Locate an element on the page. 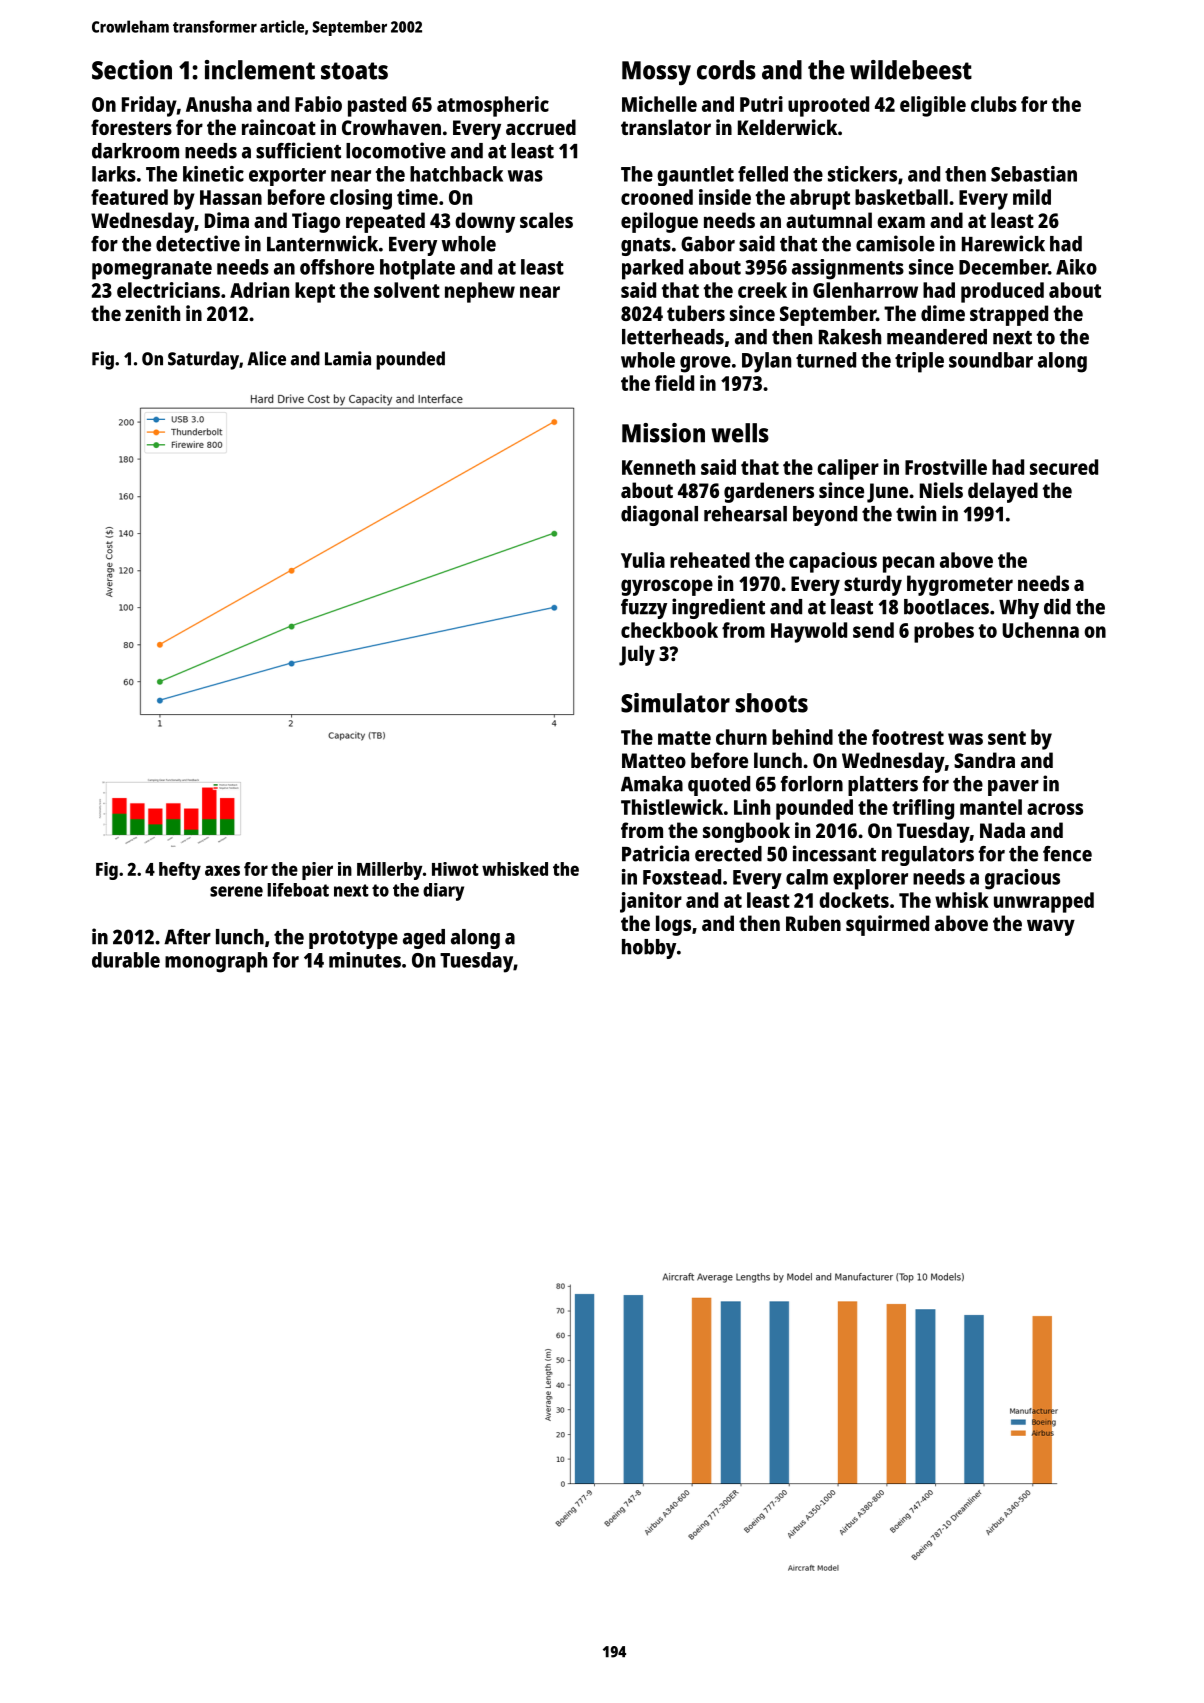 The width and height of the page is (1204, 1703). ingredient is located at coordinates (718, 608).
